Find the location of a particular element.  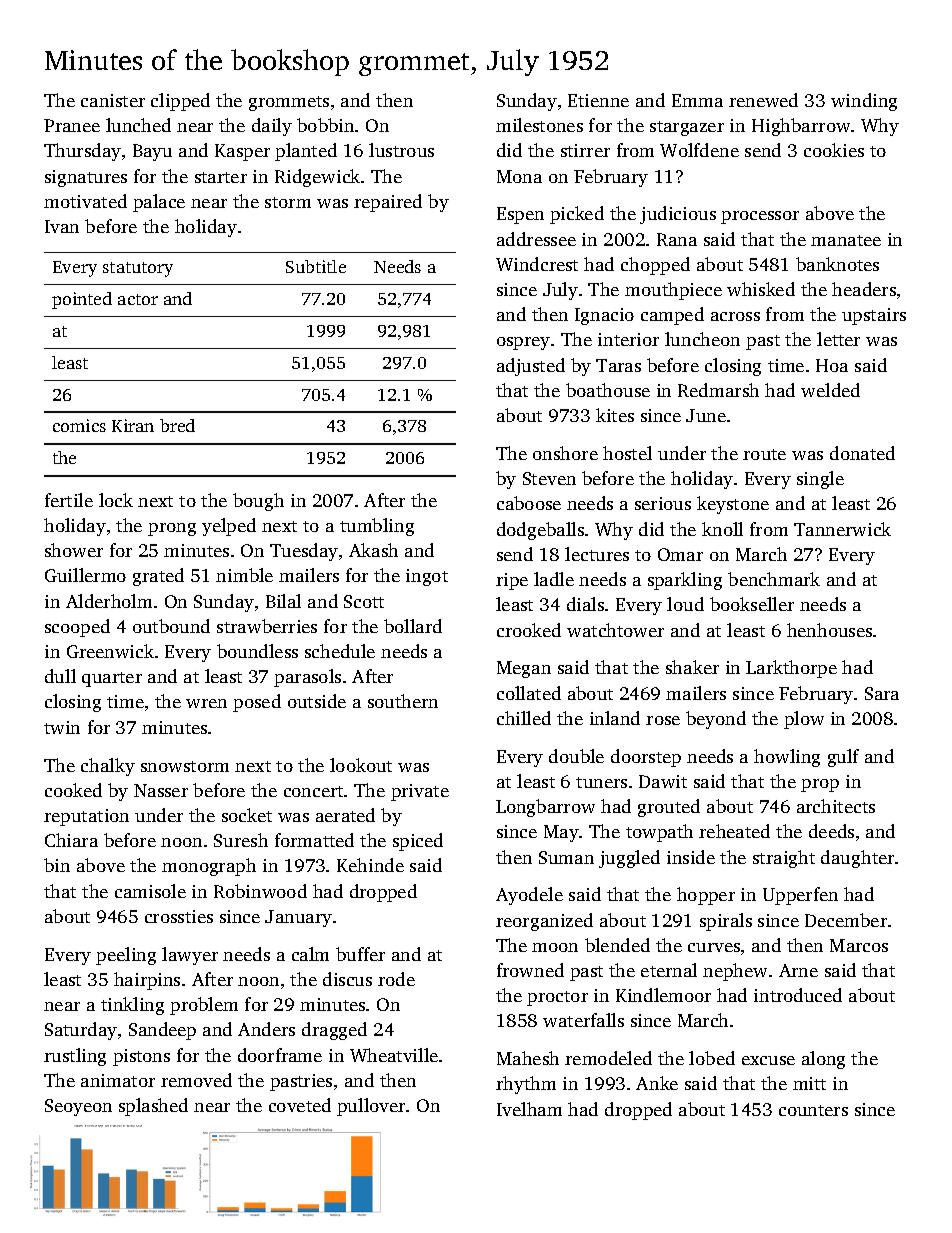

twin is located at coordinates (62, 727).
